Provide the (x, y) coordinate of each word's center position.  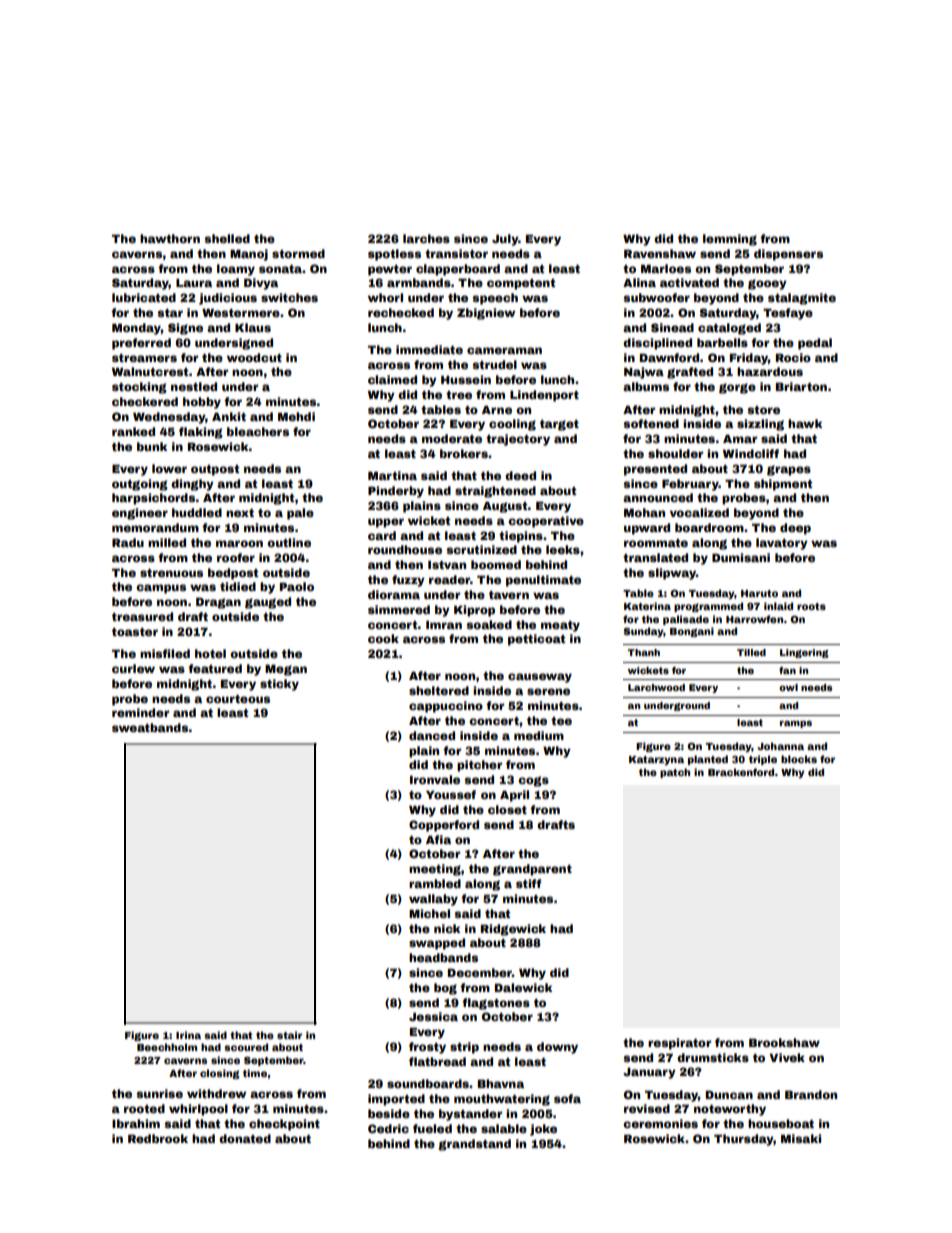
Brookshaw (784, 1042)
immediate (429, 349)
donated (245, 1138)
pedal (815, 344)
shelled (227, 238)
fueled (432, 1128)
